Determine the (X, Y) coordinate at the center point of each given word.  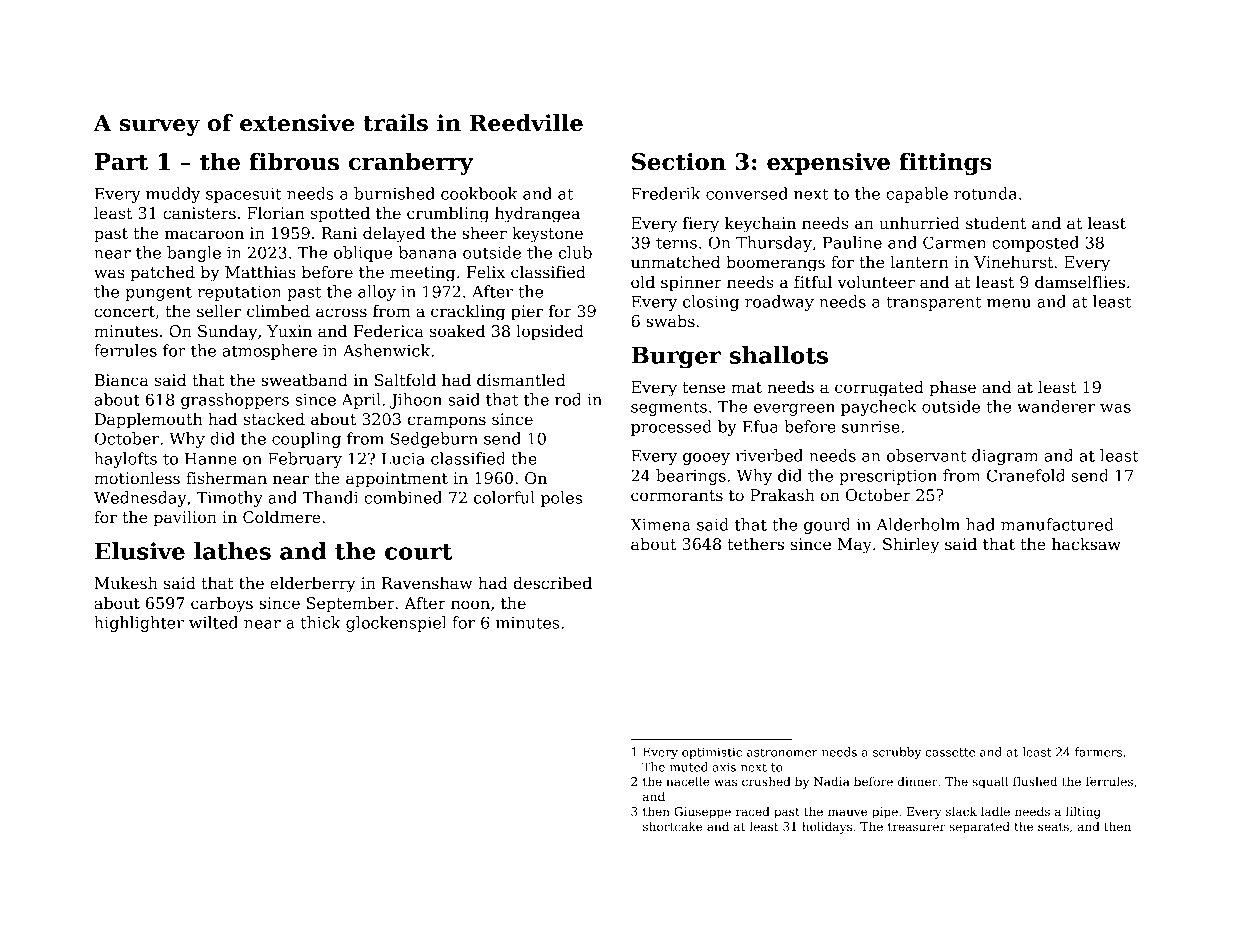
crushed (766, 781)
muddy (173, 195)
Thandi (330, 497)
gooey (706, 459)
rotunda (985, 193)
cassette (950, 752)
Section (679, 162)
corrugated (879, 389)
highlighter (139, 624)
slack (961, 811)
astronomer (782, 752)
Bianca (122, 380)
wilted (213, 622)
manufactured (1057, 524)
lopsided (550, 333)
